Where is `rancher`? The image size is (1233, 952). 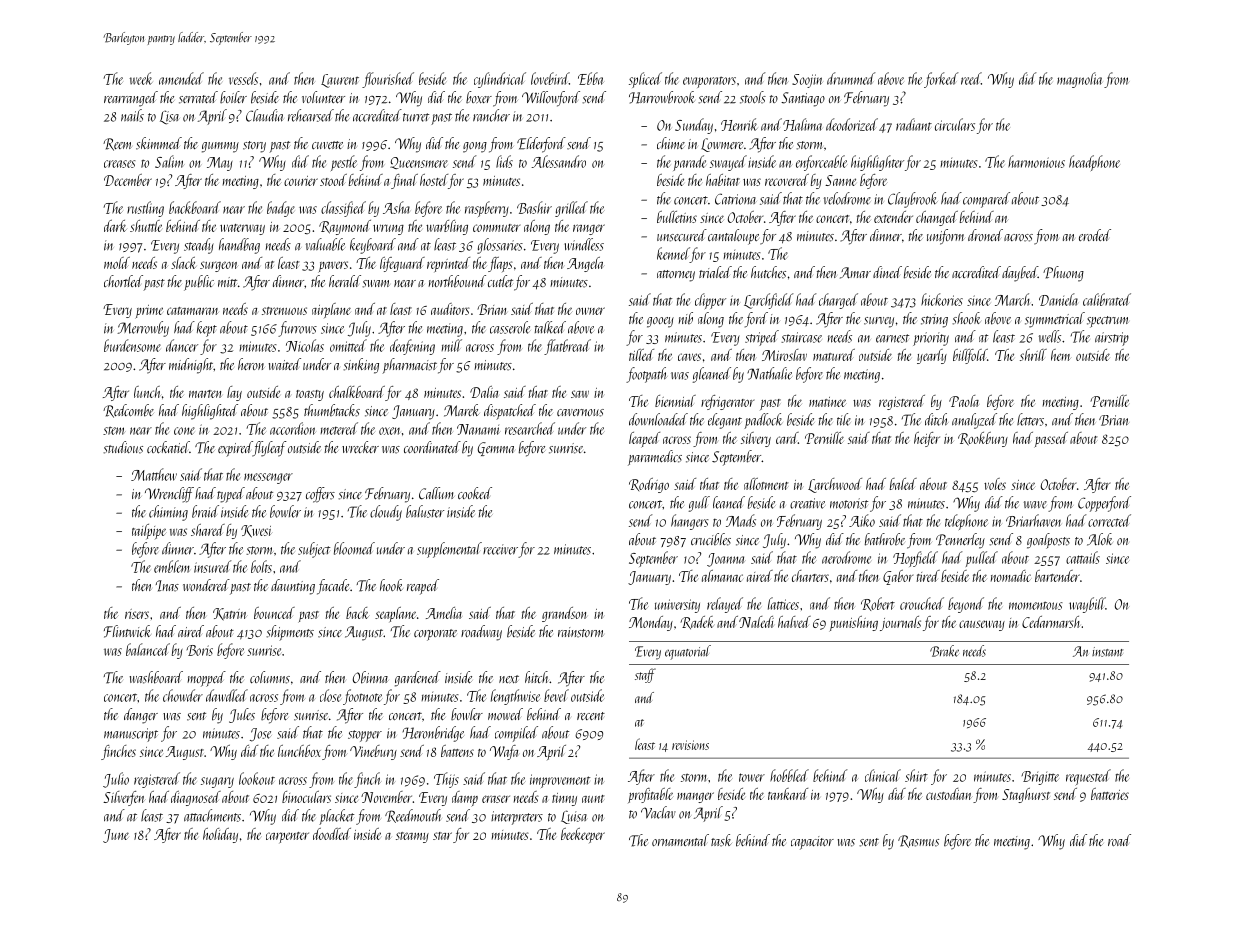 rancher is located at coordinates (491, 115).
